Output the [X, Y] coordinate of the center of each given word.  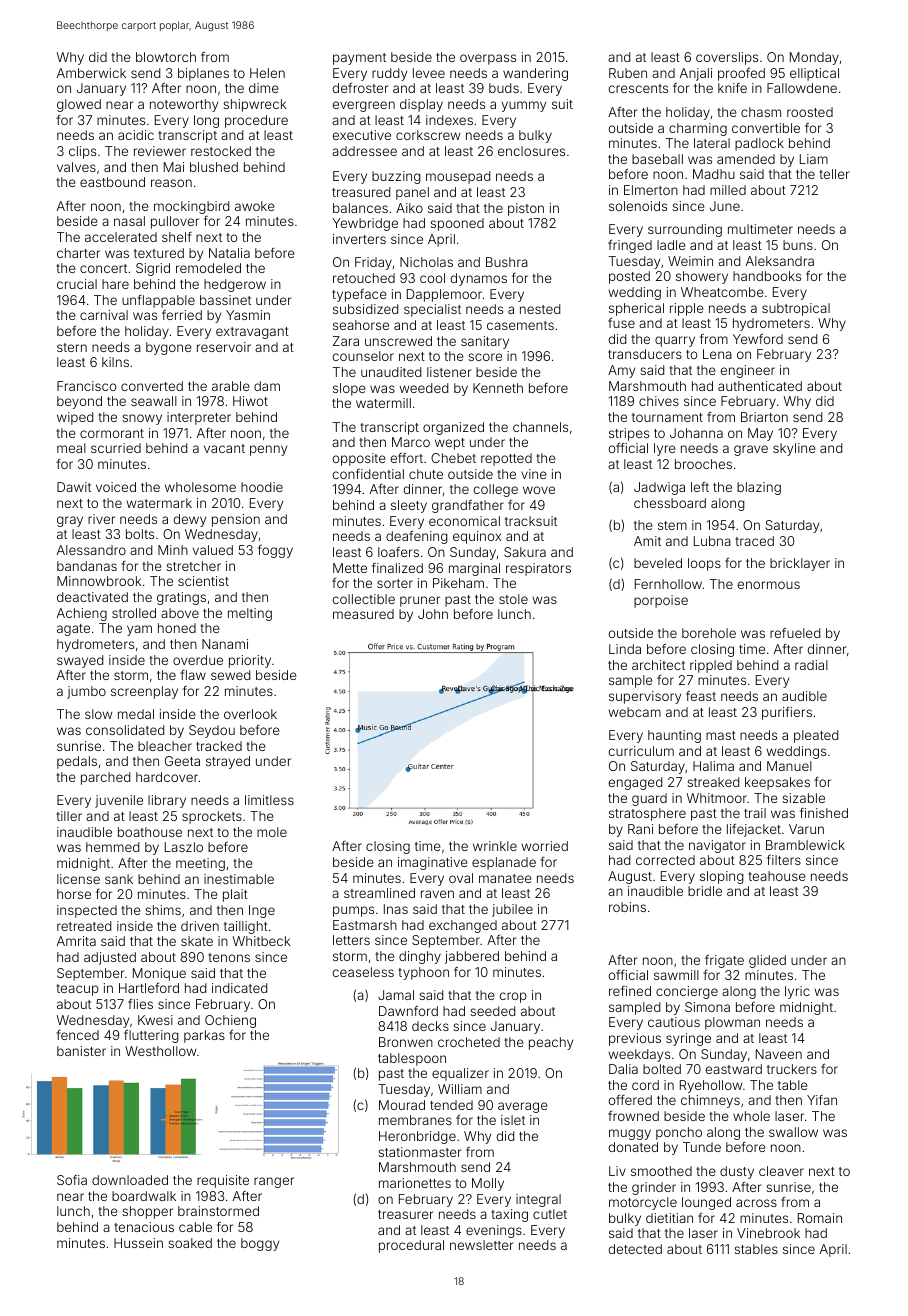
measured [363, 614]
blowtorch [166, 57]
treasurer [405, 1214]
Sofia [72, 1180]
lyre [665, 449]
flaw [193, 675]
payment [359, 59]
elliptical [814, 74]
